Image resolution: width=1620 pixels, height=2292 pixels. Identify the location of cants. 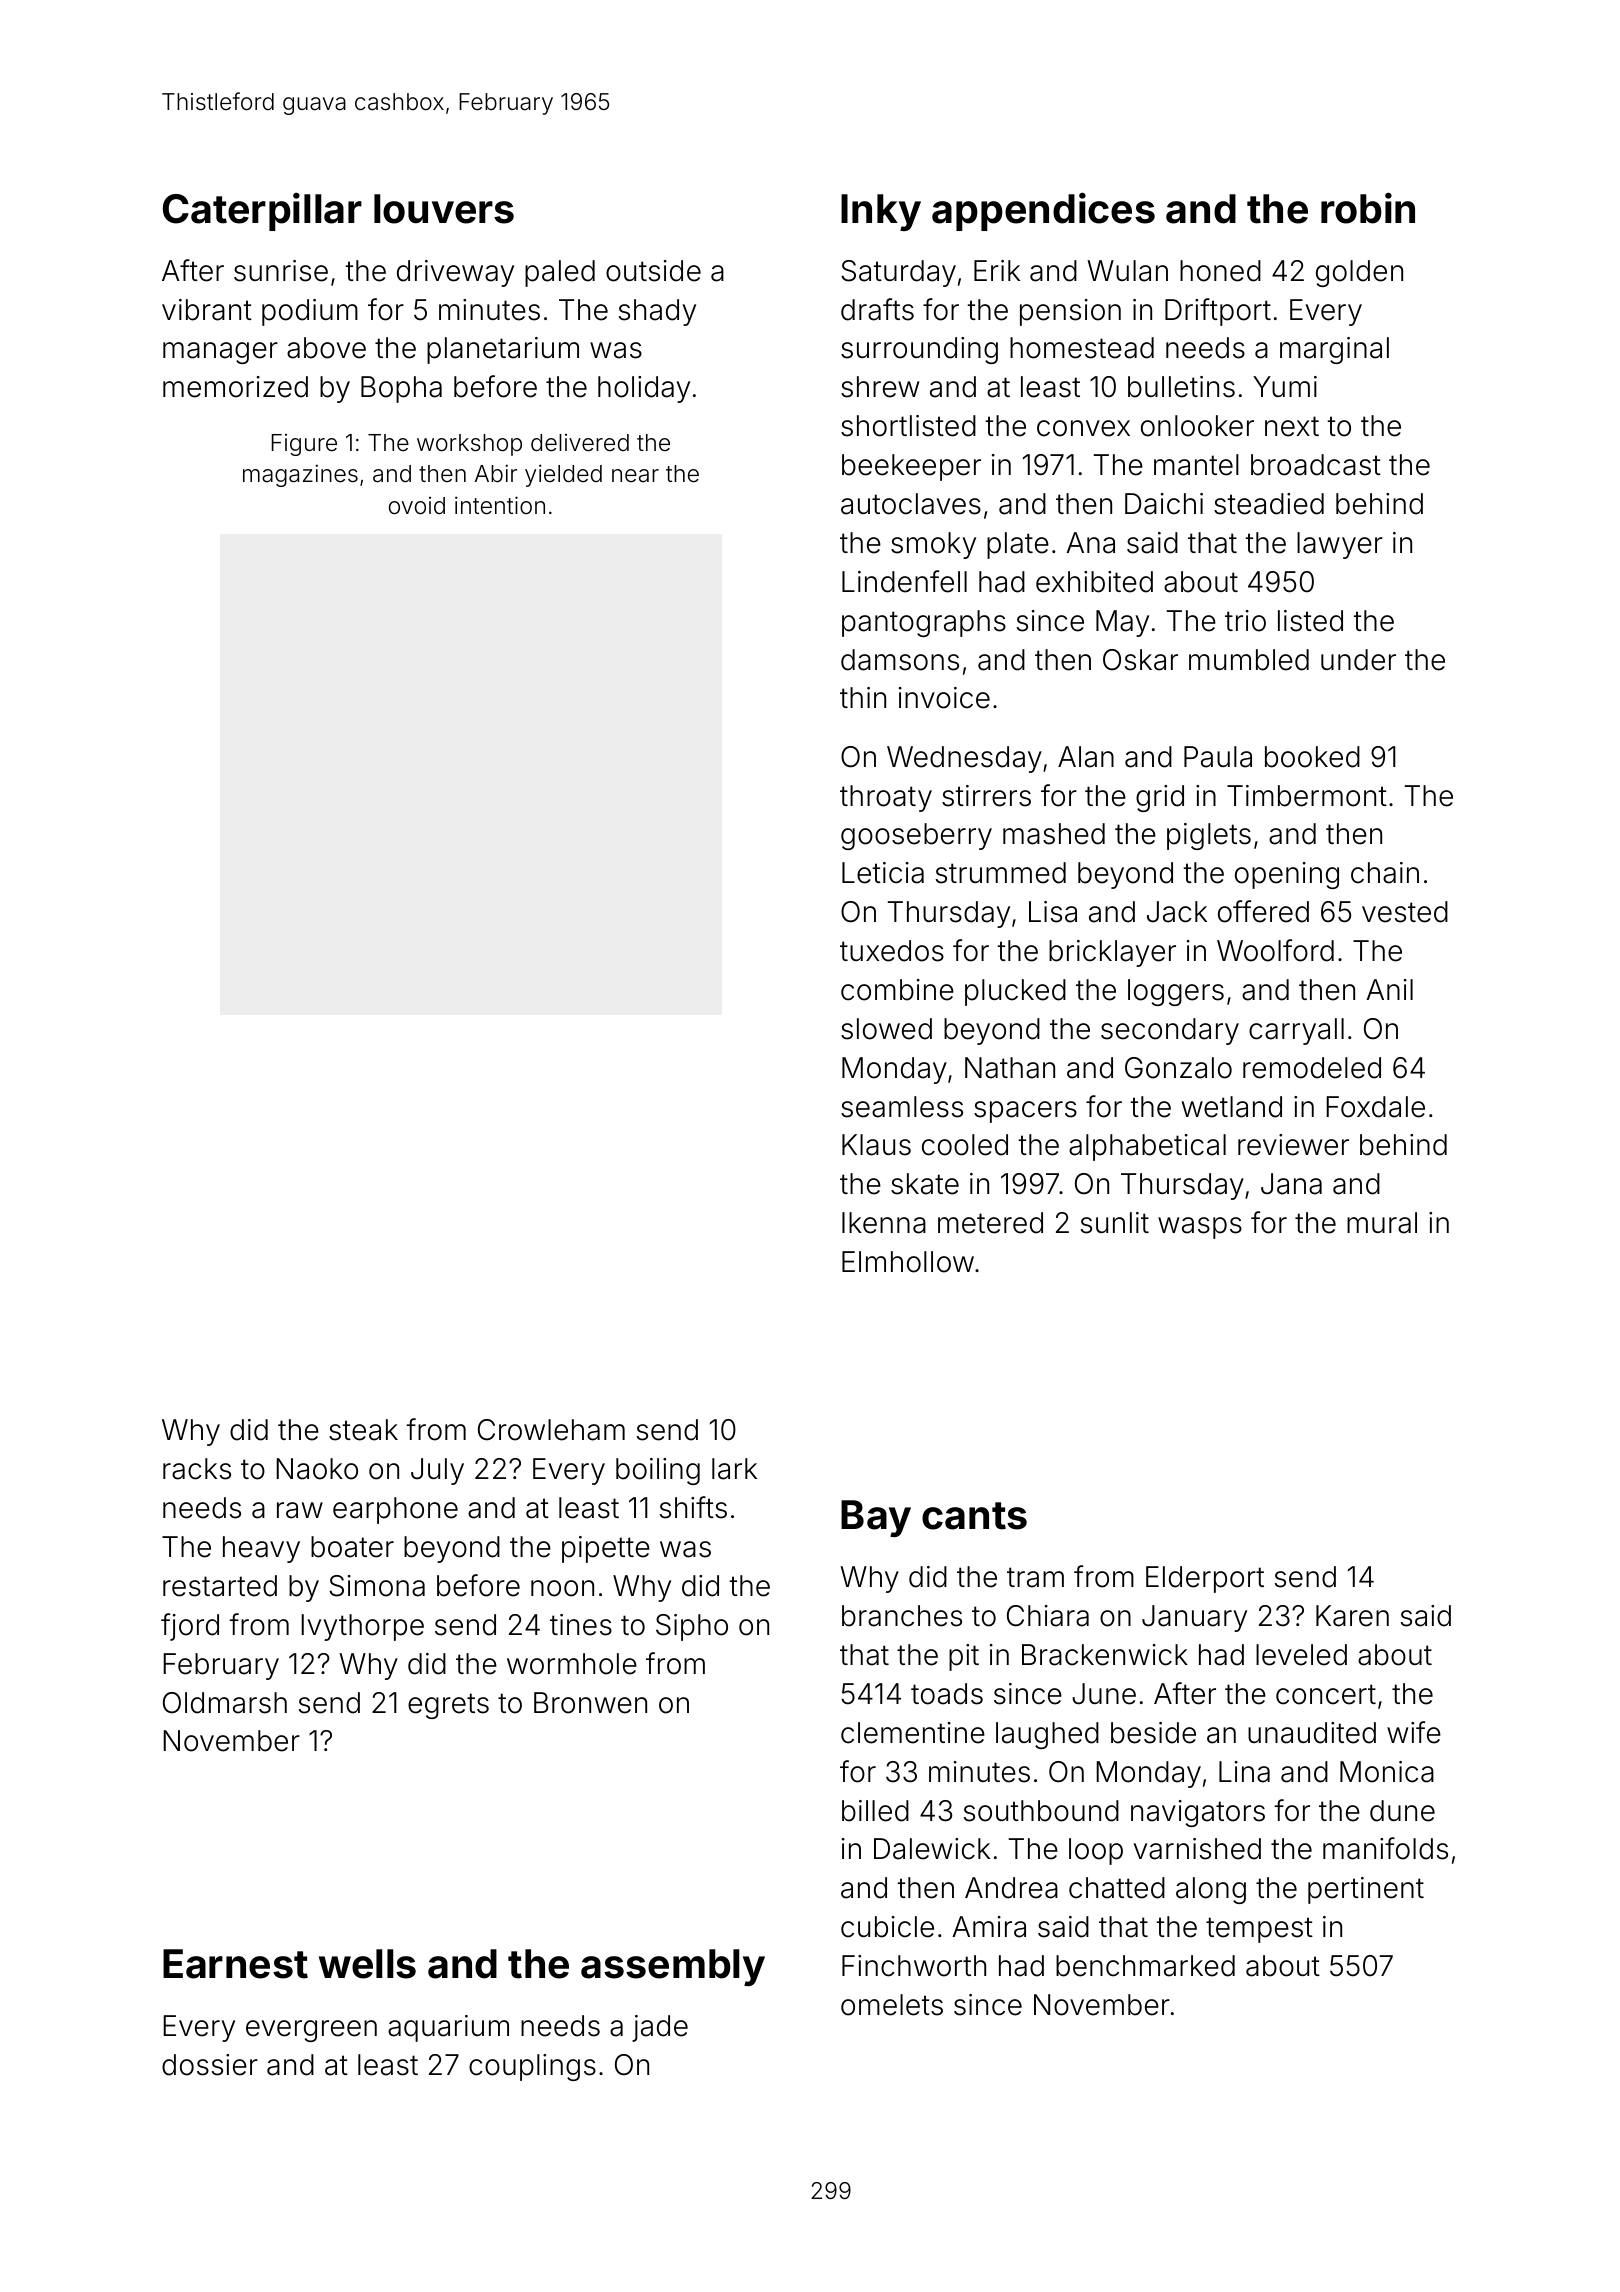
(974, 1516).
